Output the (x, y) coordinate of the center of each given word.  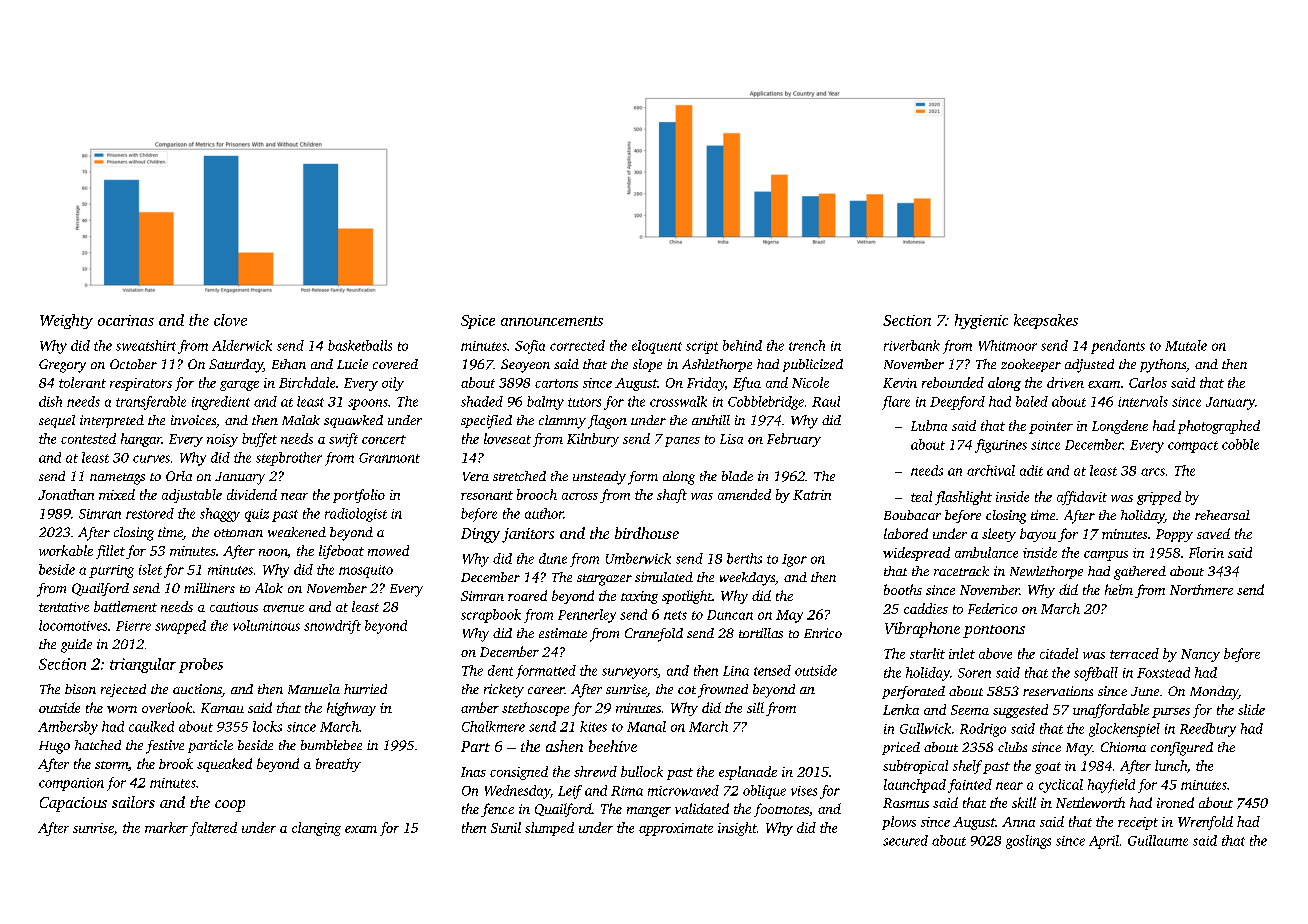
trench (807, 345)
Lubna (929, 425)
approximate (676, 829)
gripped (1159, 498)
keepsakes (1046, 321)
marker (166, 827)
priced (901, 748)
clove (230, 320)
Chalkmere (493, 726)
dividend (252, 494)
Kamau (222, 708)
